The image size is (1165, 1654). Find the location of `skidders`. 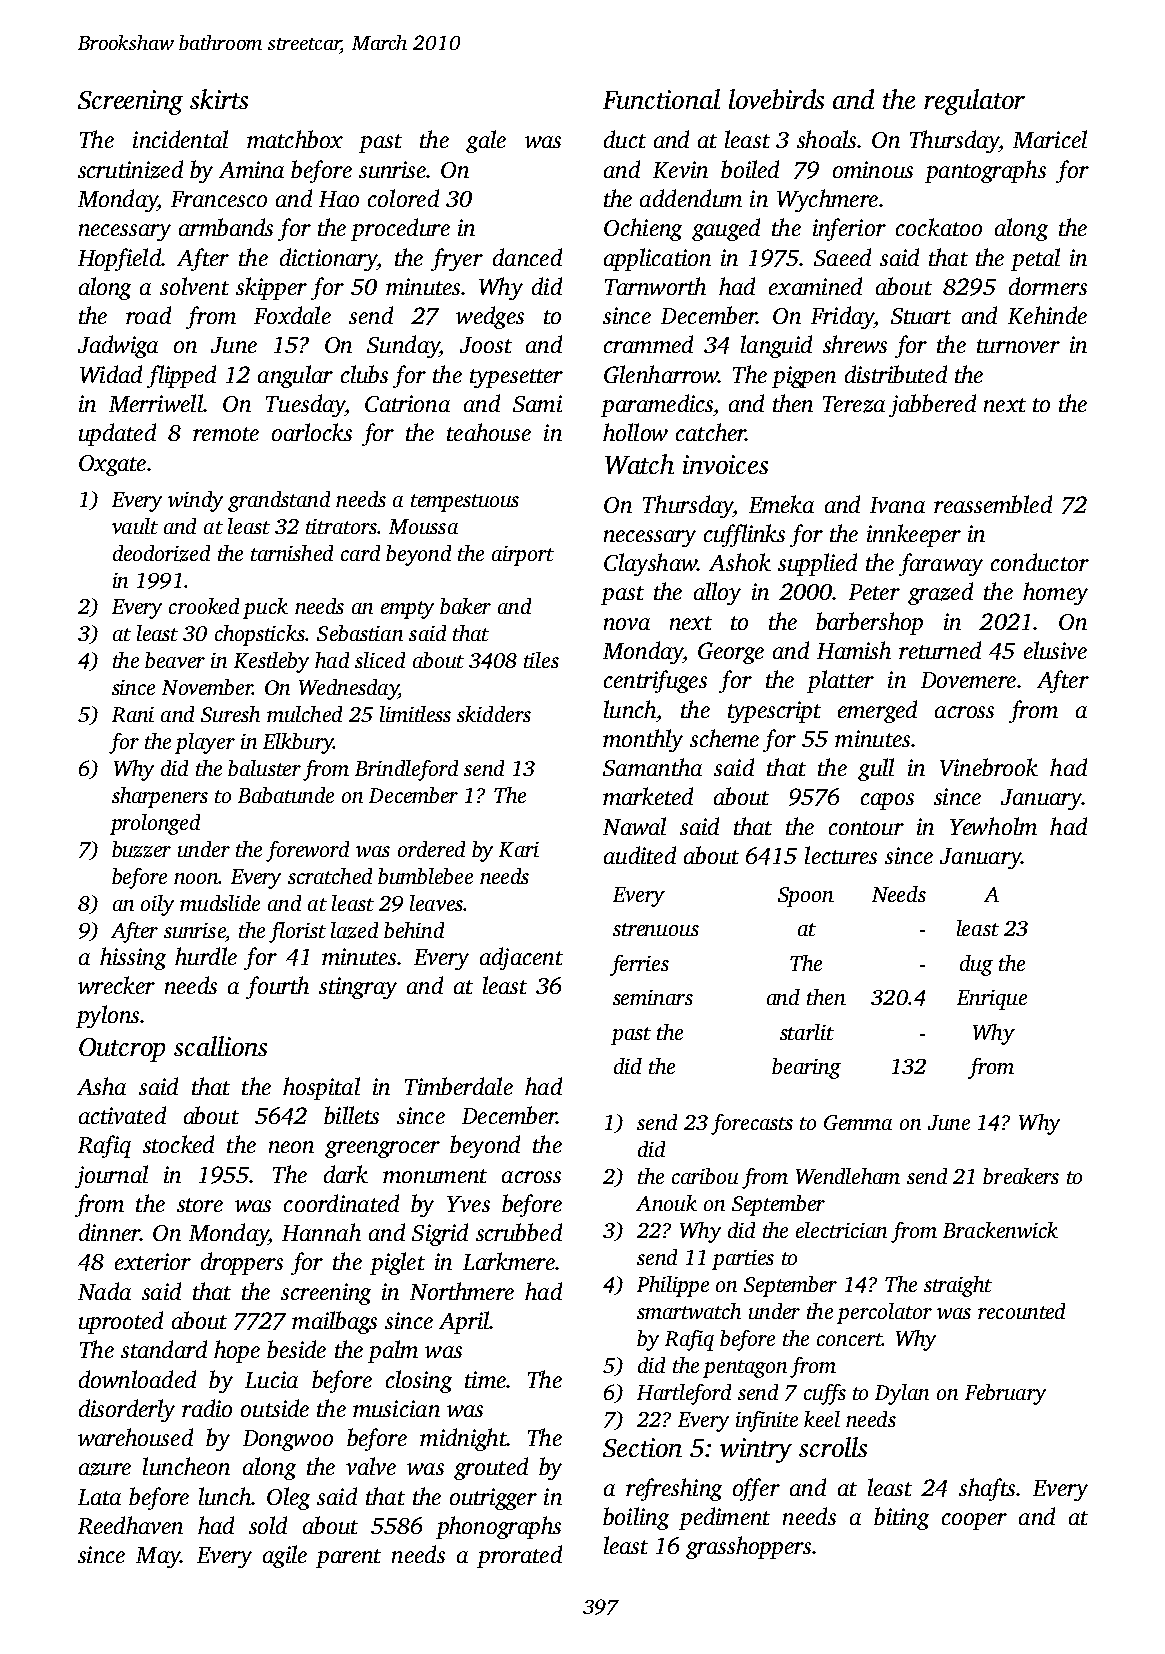

skidders is located at coordinates (494, 714).
